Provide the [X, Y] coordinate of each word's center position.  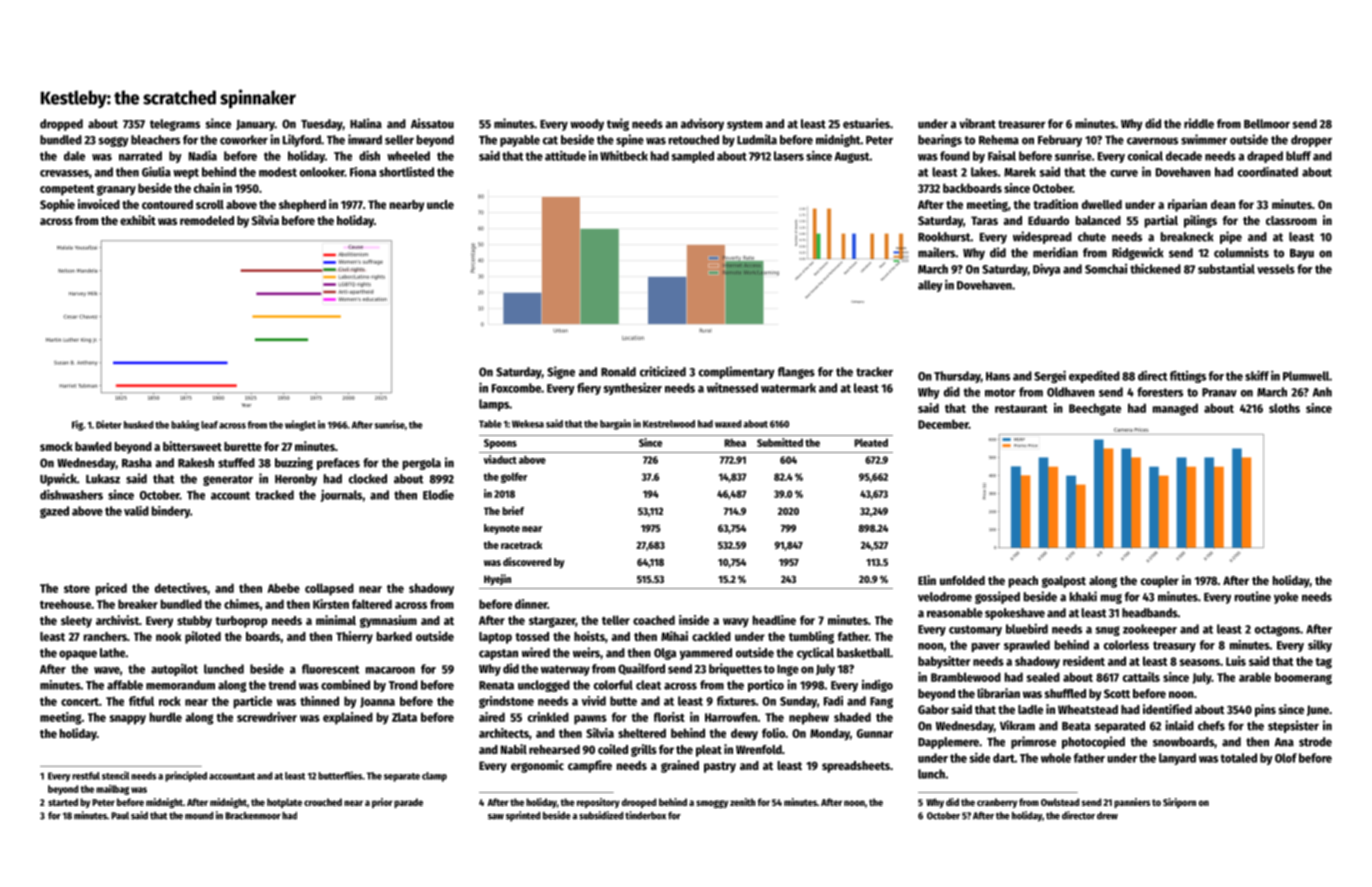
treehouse [65, 604]
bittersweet [192, 446]
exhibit [138, 220]
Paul [120, 816]
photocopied [1093, 742]
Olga [665, 654]
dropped [61, 125]
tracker [874, 372]
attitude [565, 155]
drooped [639, 803]
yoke [1286, 598]
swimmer [1204, 139]
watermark [788, 388]
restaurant [1021, 409]
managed [1175, 409]
